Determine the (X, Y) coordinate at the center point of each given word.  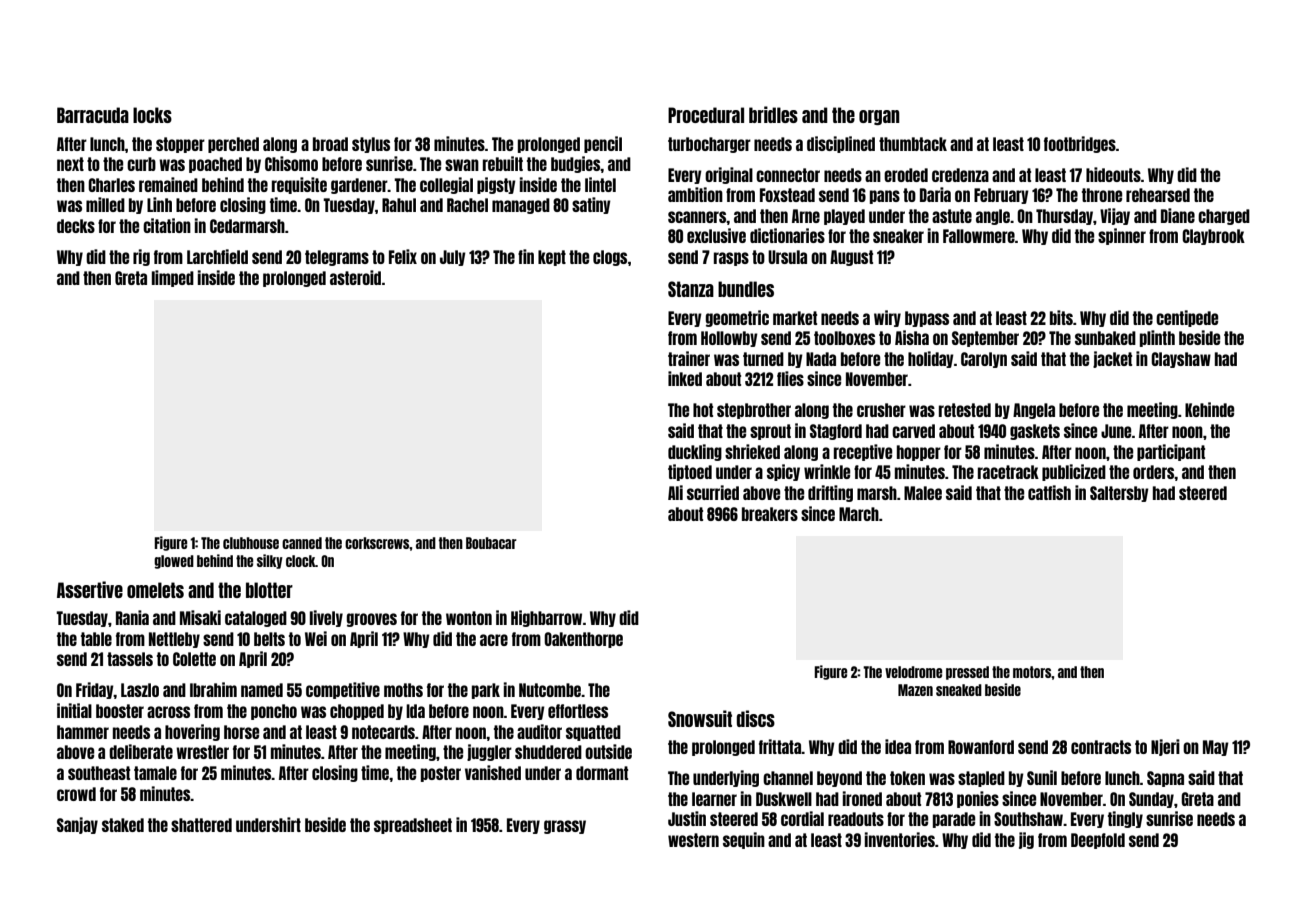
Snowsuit (700, 718)
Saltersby (1119, 494)
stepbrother (754, 411)
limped (173, 278)
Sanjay (77, 825)
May (1216, 748)
